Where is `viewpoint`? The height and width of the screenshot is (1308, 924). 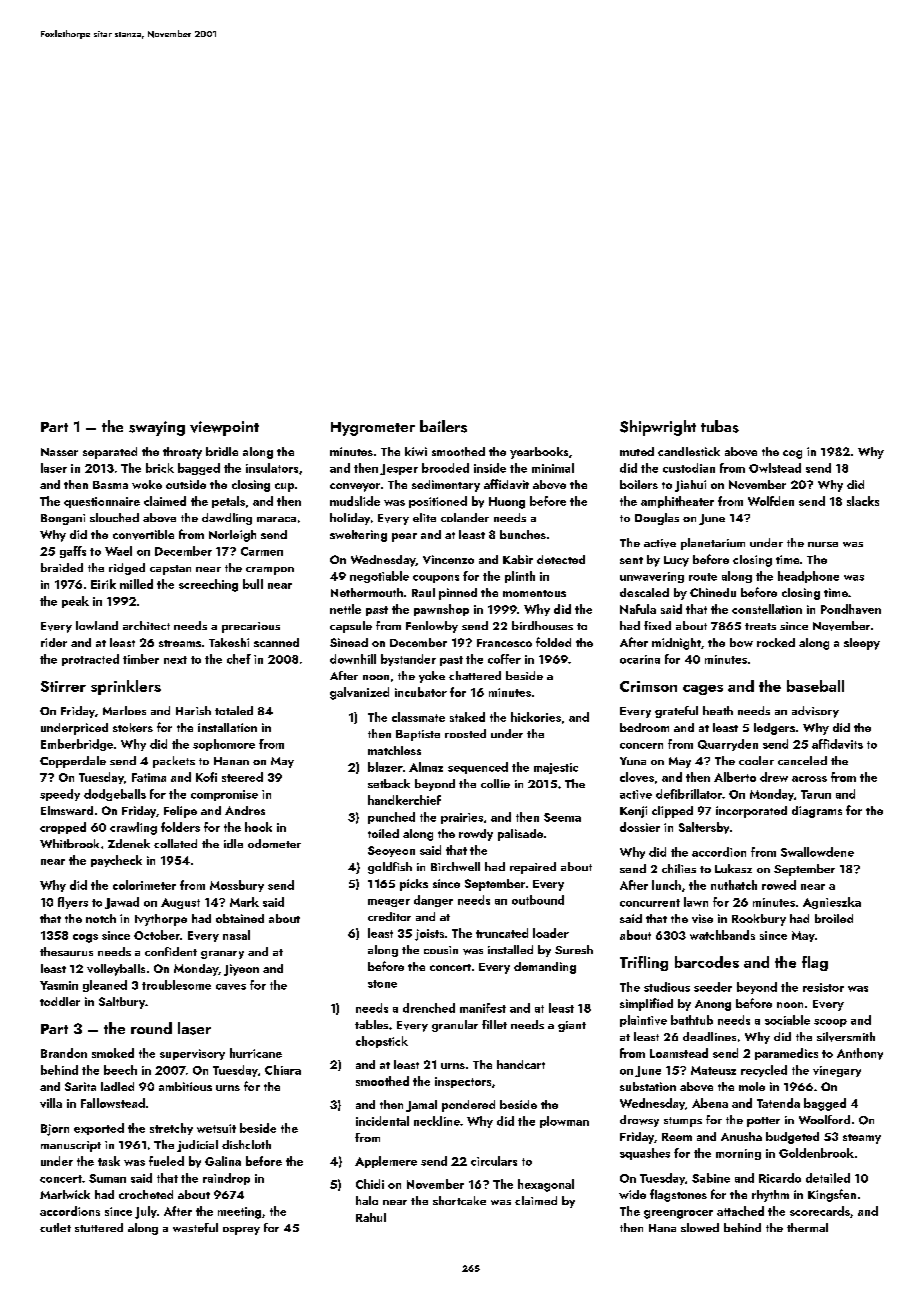
viewpoint is located at coordinates (224, 428).
